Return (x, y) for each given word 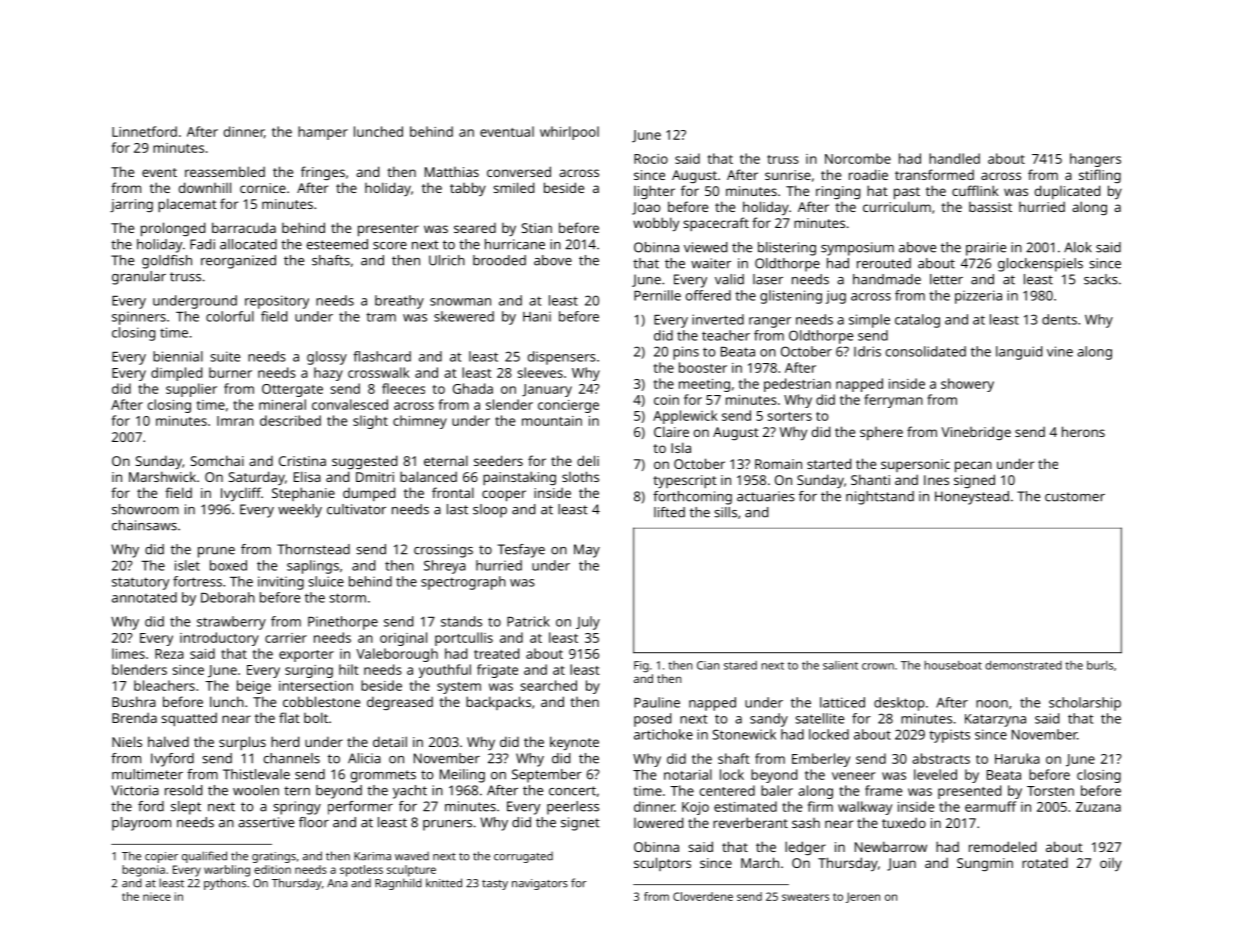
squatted (189, 720)
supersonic (915, 465)
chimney (420, 422)
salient (840, 665)
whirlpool (569, 133)
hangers (1095, 160)
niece (157, 896)
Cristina (302, 461)
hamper (323, 133)
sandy (769, 720)
